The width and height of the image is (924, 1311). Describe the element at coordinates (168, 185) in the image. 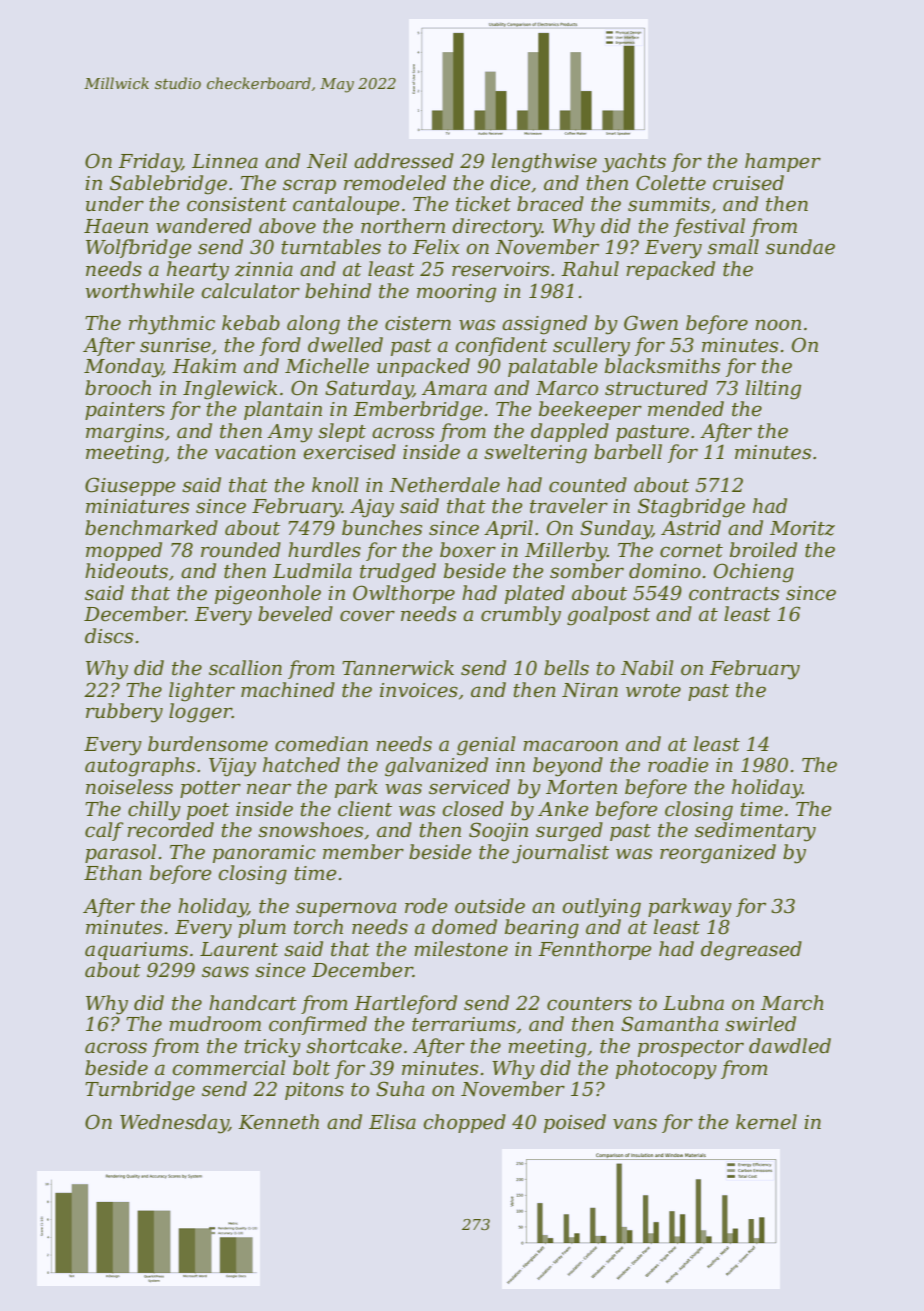

I see `Sablebridge` at that location.
